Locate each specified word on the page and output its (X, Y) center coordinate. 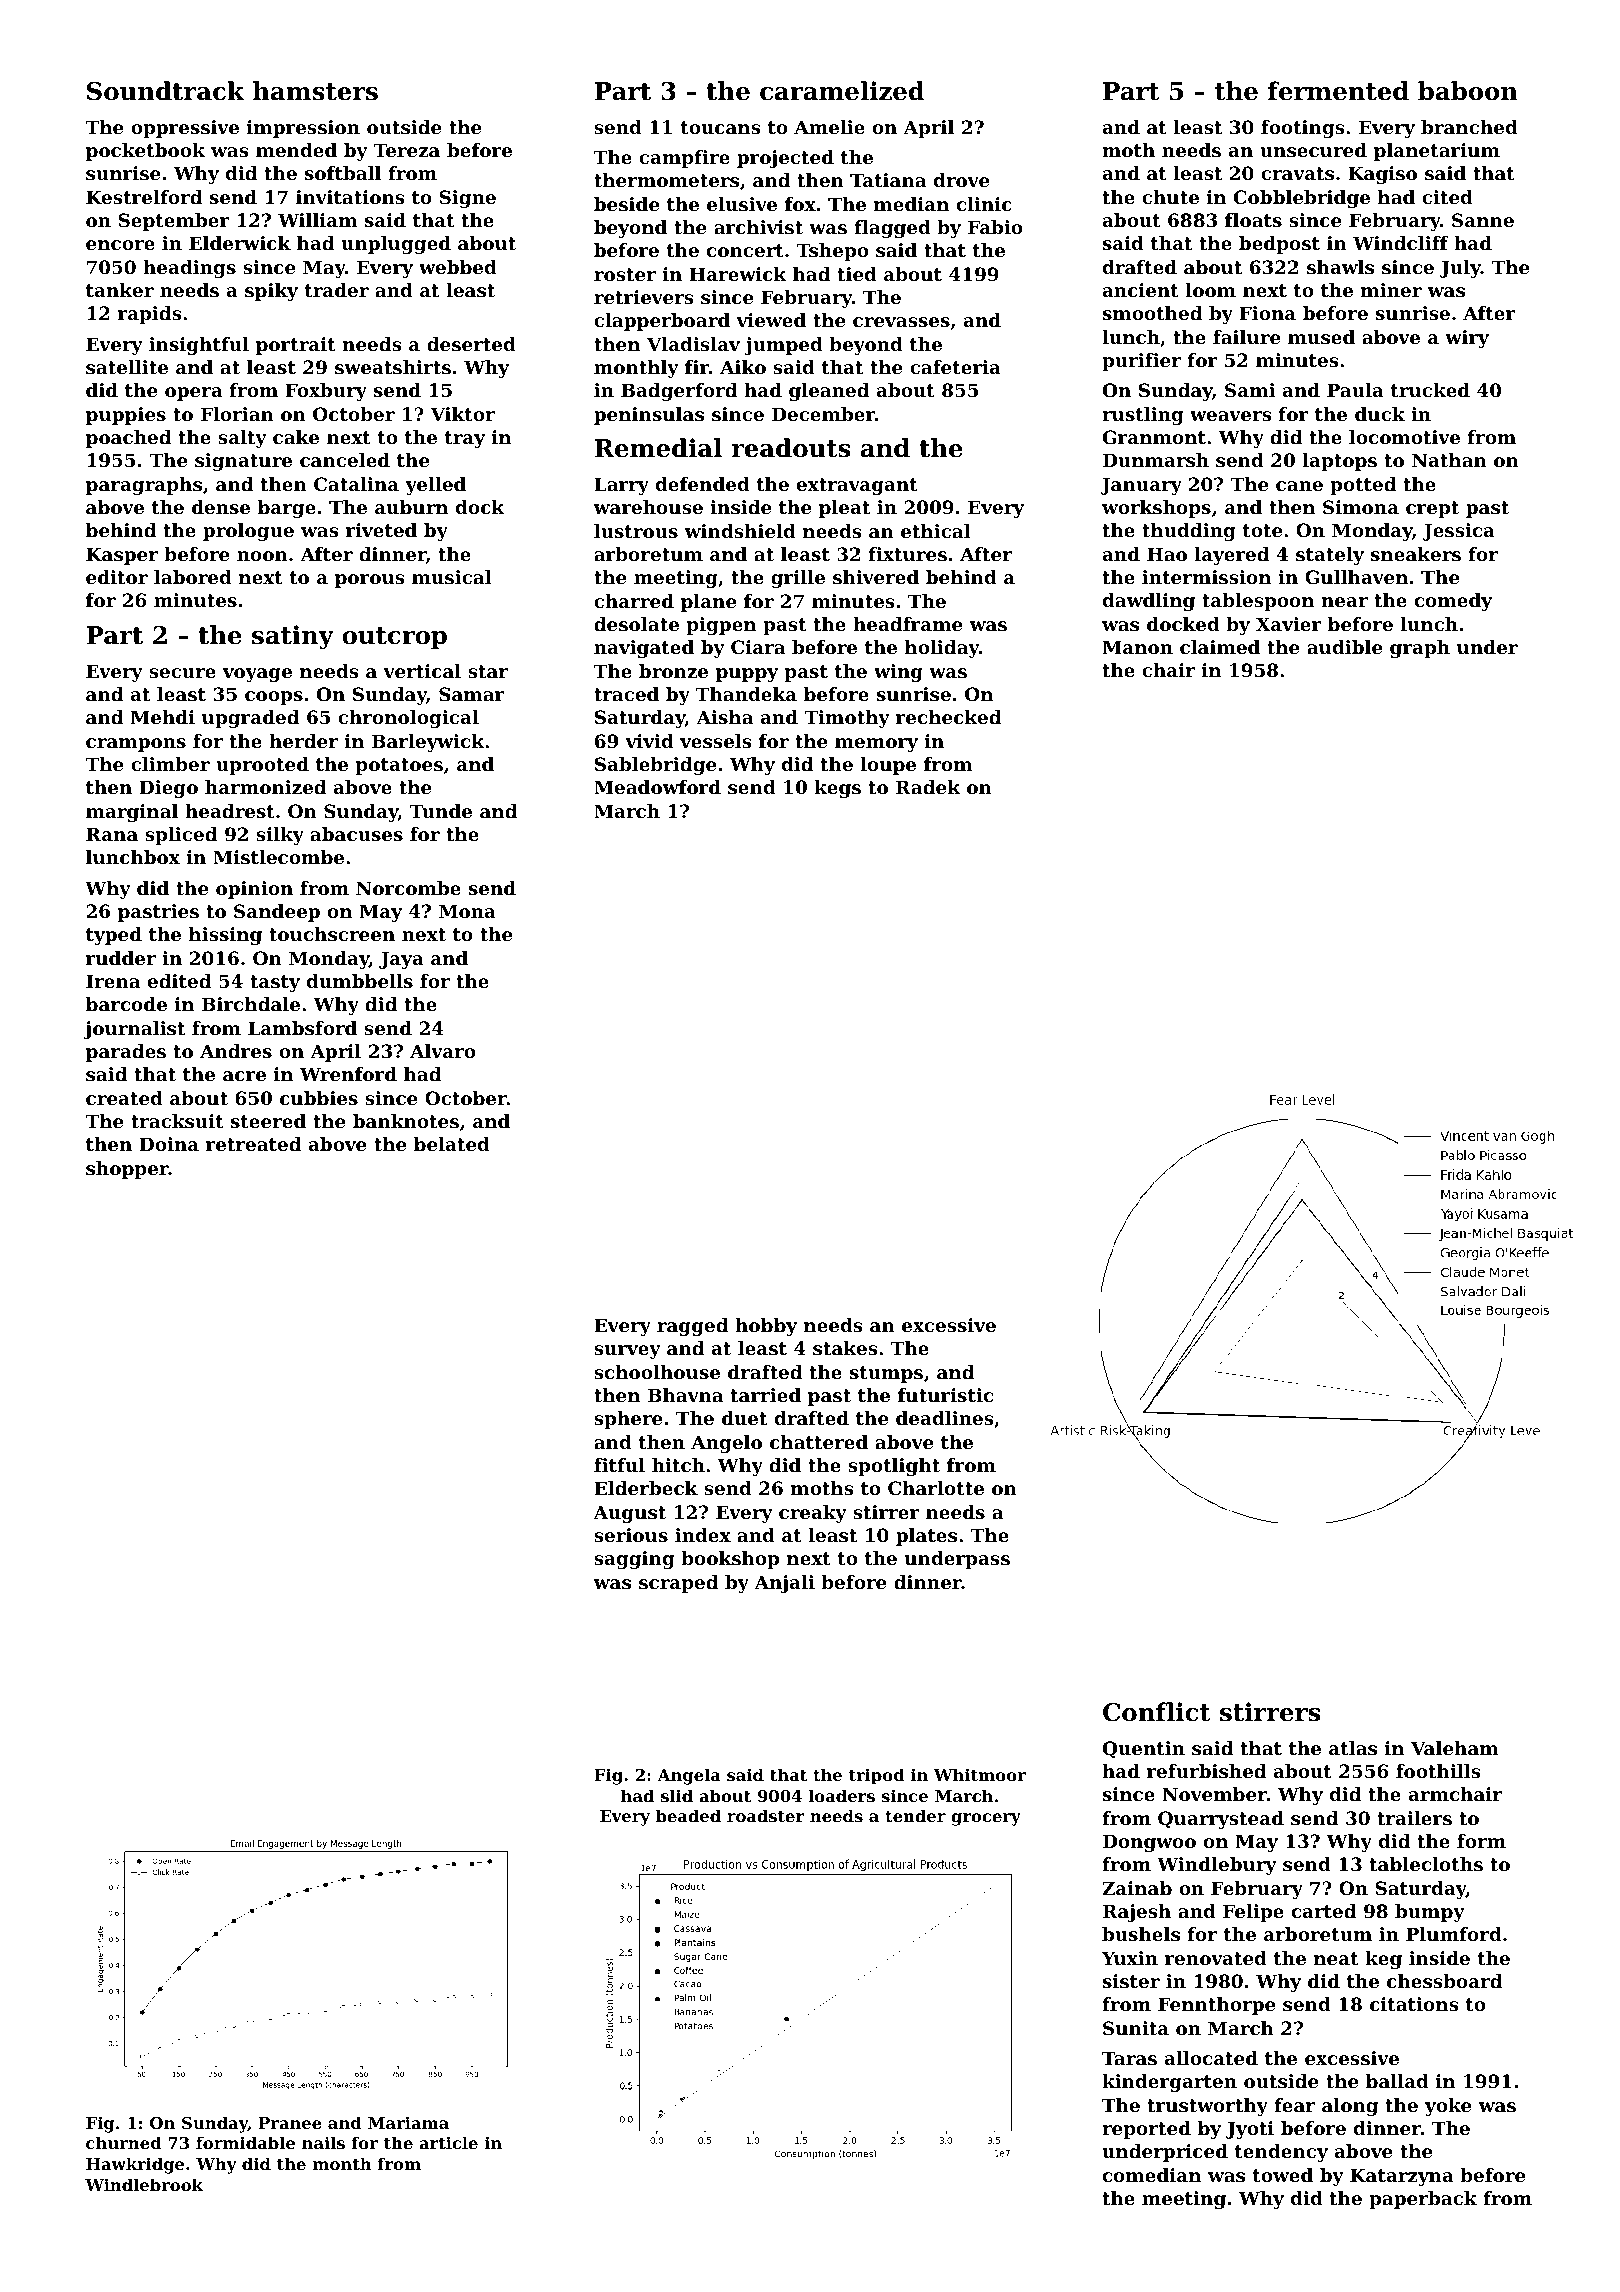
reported (1146, 2130)
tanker (120, 290)
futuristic (945, 1395)
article (448, 2142)
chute (1170, 197)
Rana (112, 834)
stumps (886, 1374)
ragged (692, 1327)
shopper (127, 1170)
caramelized (842, 91)
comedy (1453, 602)
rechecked (948, 717)
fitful (619, 1465)
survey (627, 1352)
